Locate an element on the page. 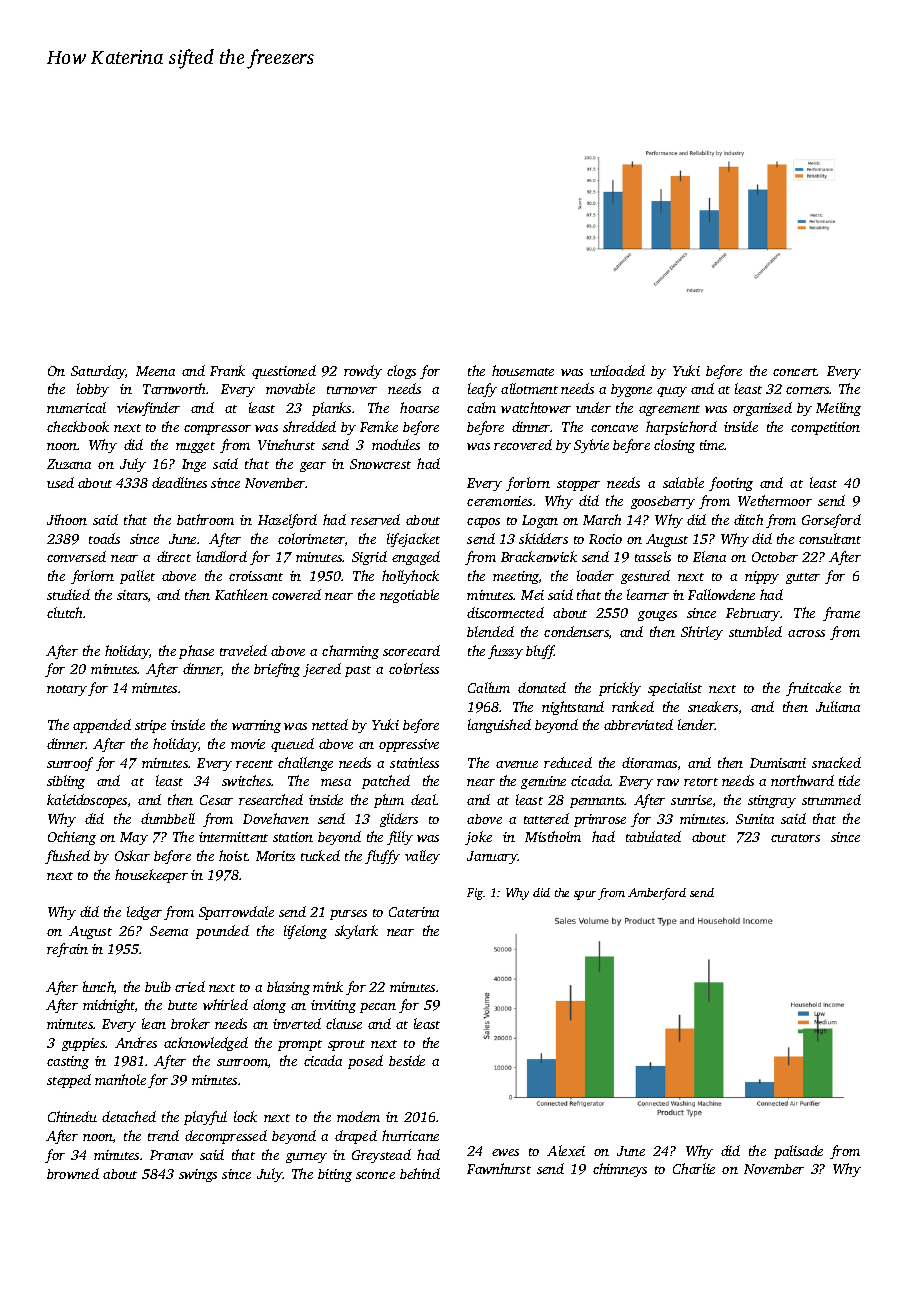  Moritz is located at coordinates (275, 856).
